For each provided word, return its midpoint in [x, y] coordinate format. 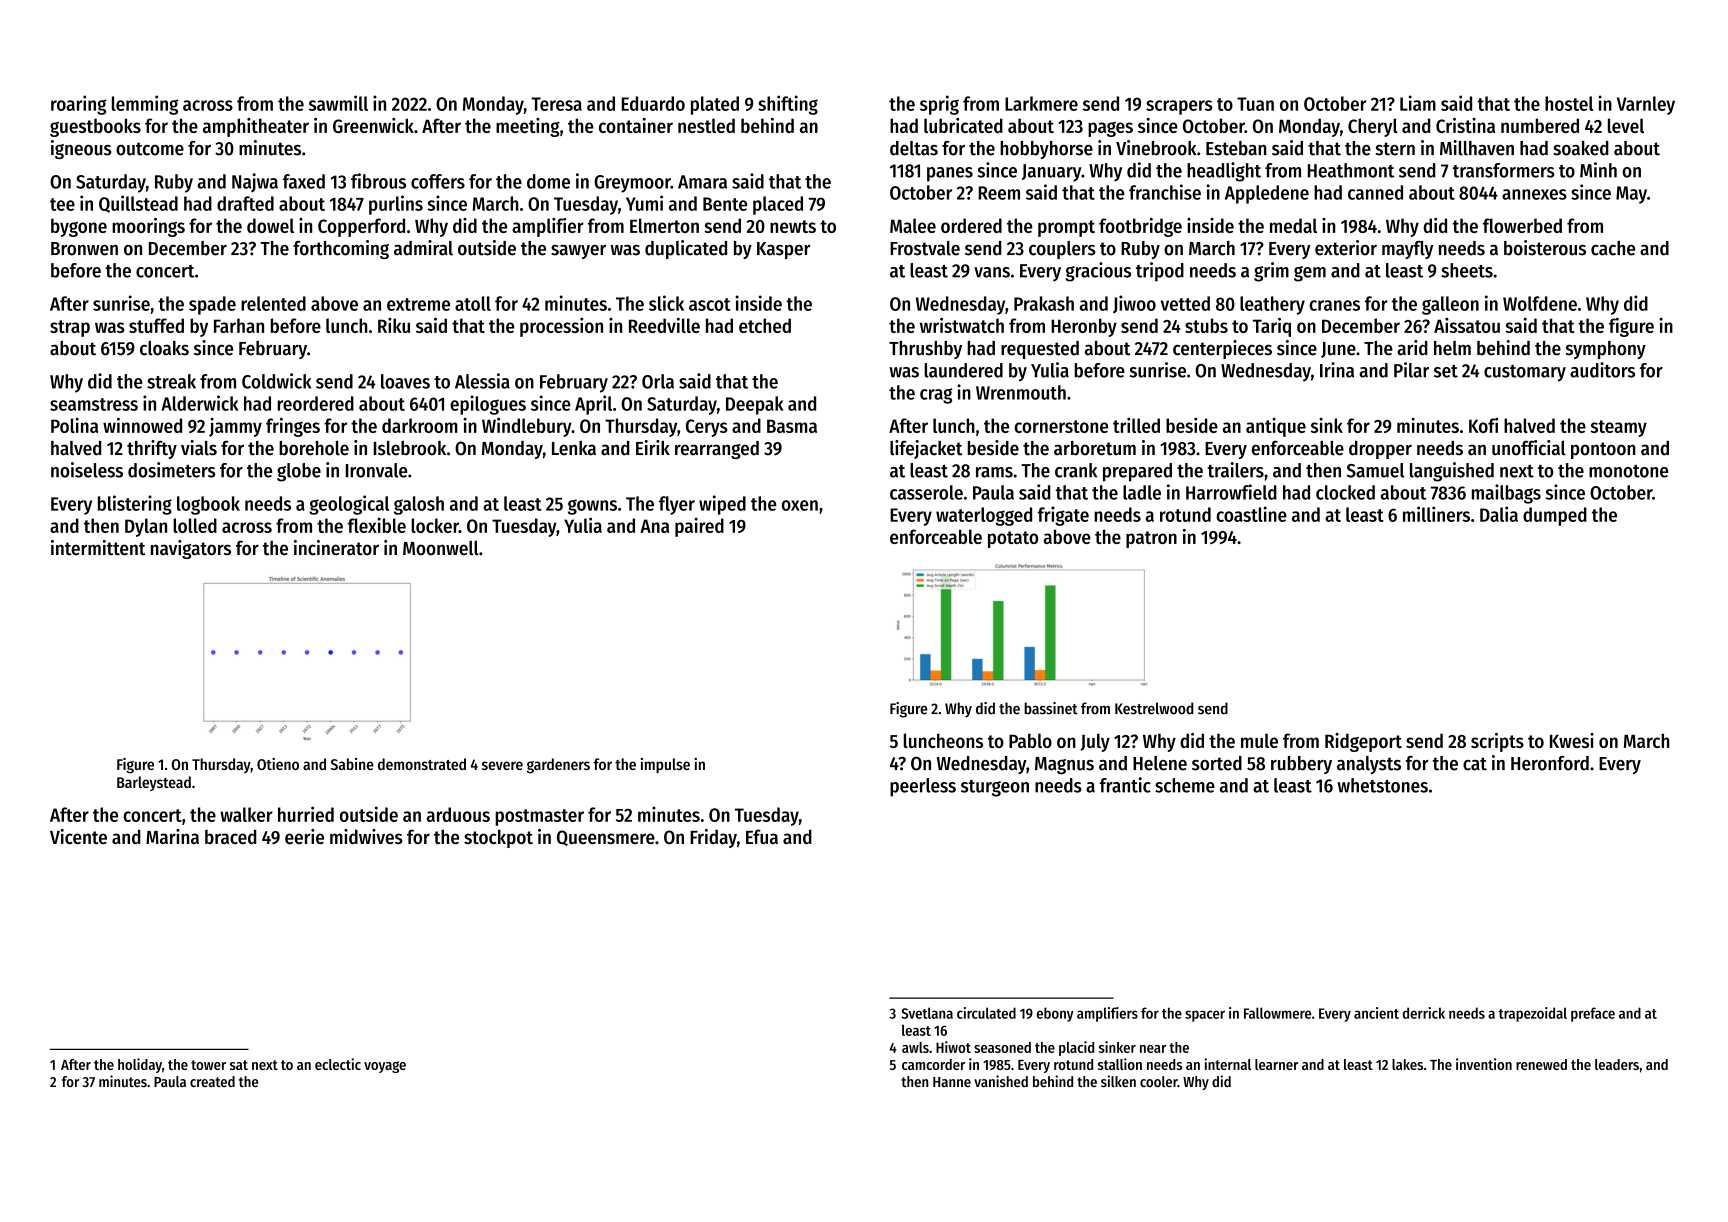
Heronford [1550, 763]
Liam [1418, 103]
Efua [762, 836]
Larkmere [1041, 103]
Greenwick [373, 125]
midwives [366, 836]
